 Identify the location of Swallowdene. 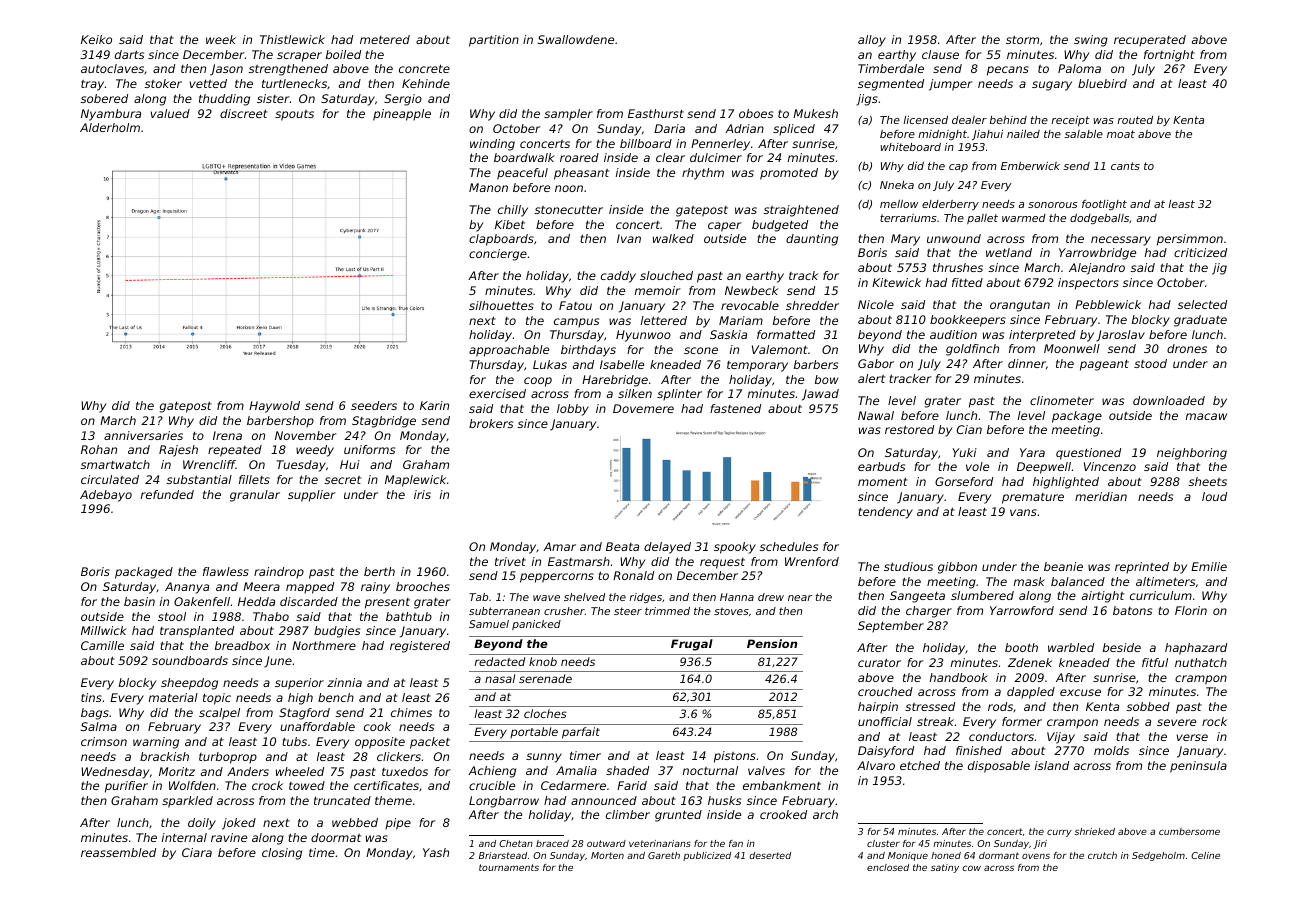
(576, 39).
